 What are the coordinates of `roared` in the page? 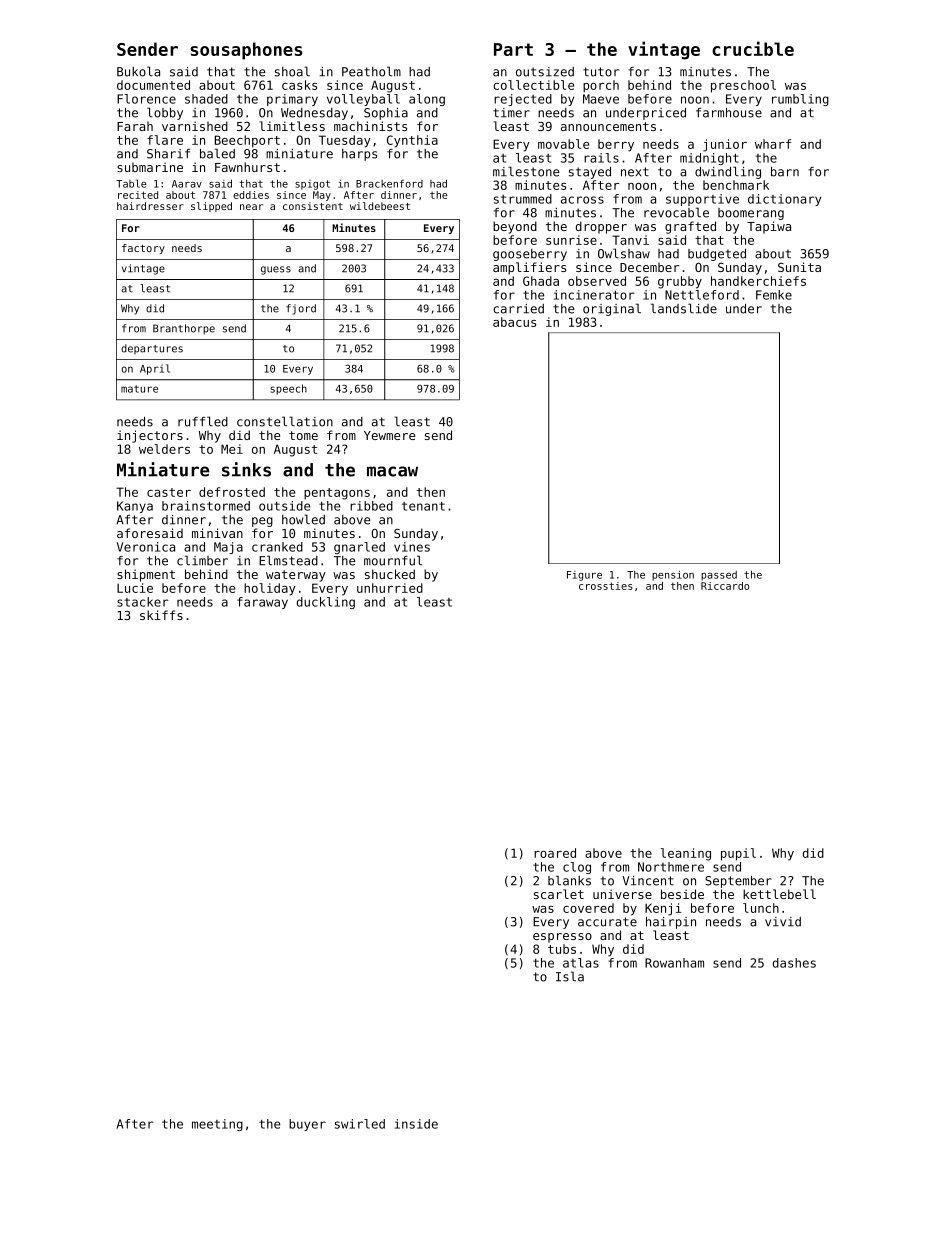 It's located at (555, 853).
